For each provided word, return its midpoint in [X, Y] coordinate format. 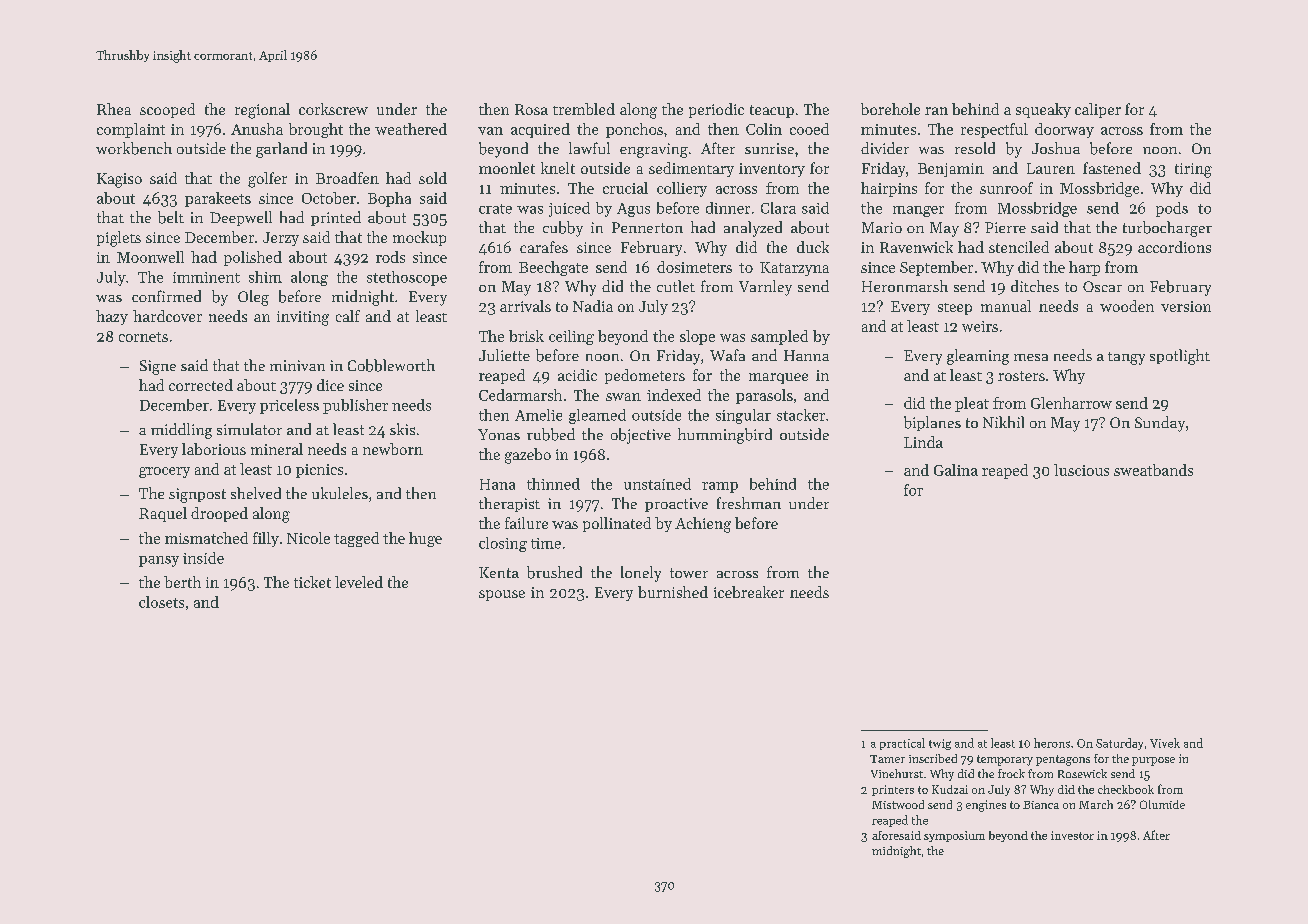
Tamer [887, 759]
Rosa [531, 109]
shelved [256, 493]
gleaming [978, 357]
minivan [297, 365]
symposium [954, 836]
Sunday [1160, 424]
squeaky [1043, 110]
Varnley [765, 288]
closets [161, 602]
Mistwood [898, 804]
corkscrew [333, 109]
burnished [673, 592]
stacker [801, 415]
